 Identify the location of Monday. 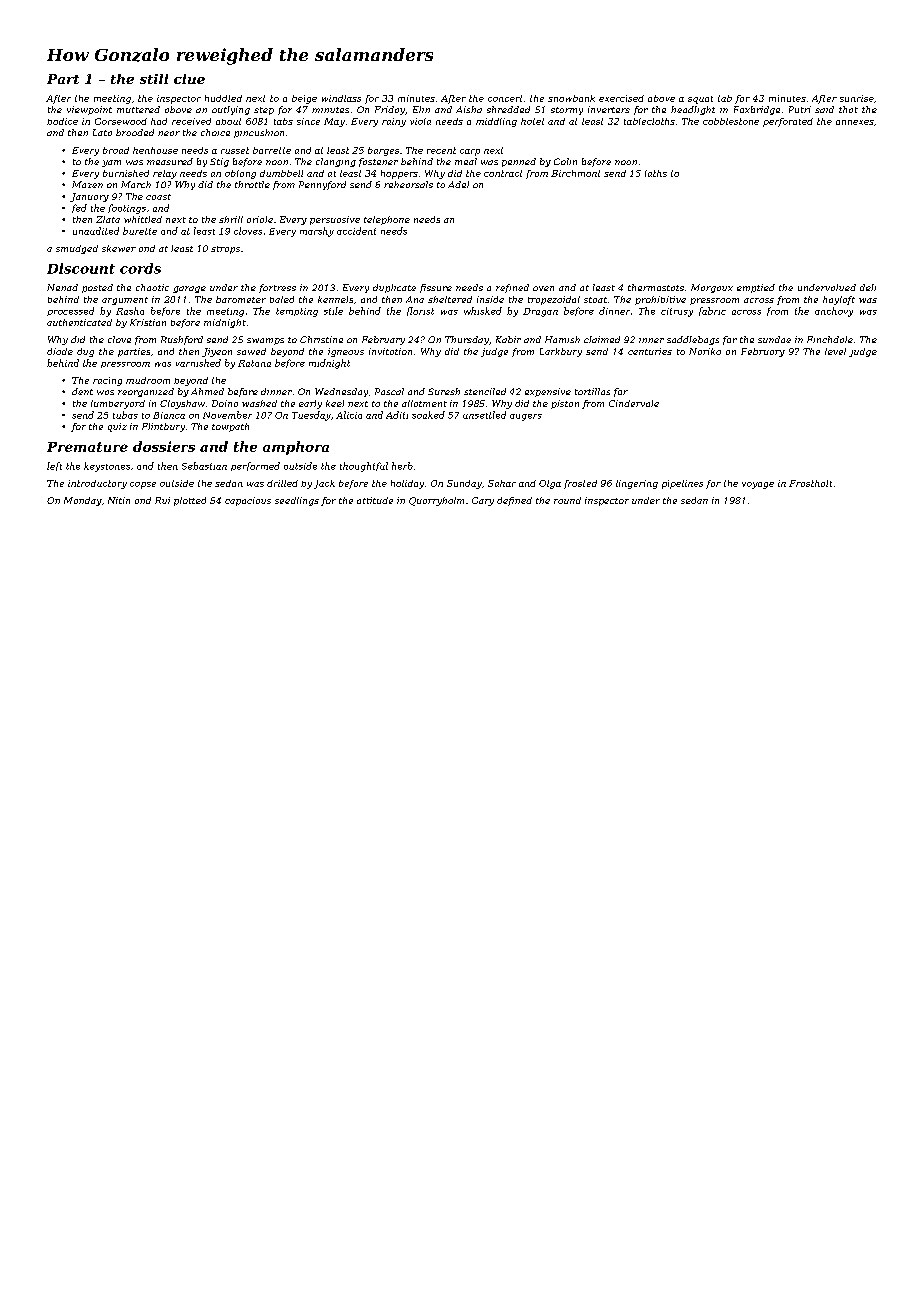
(83, 501).
